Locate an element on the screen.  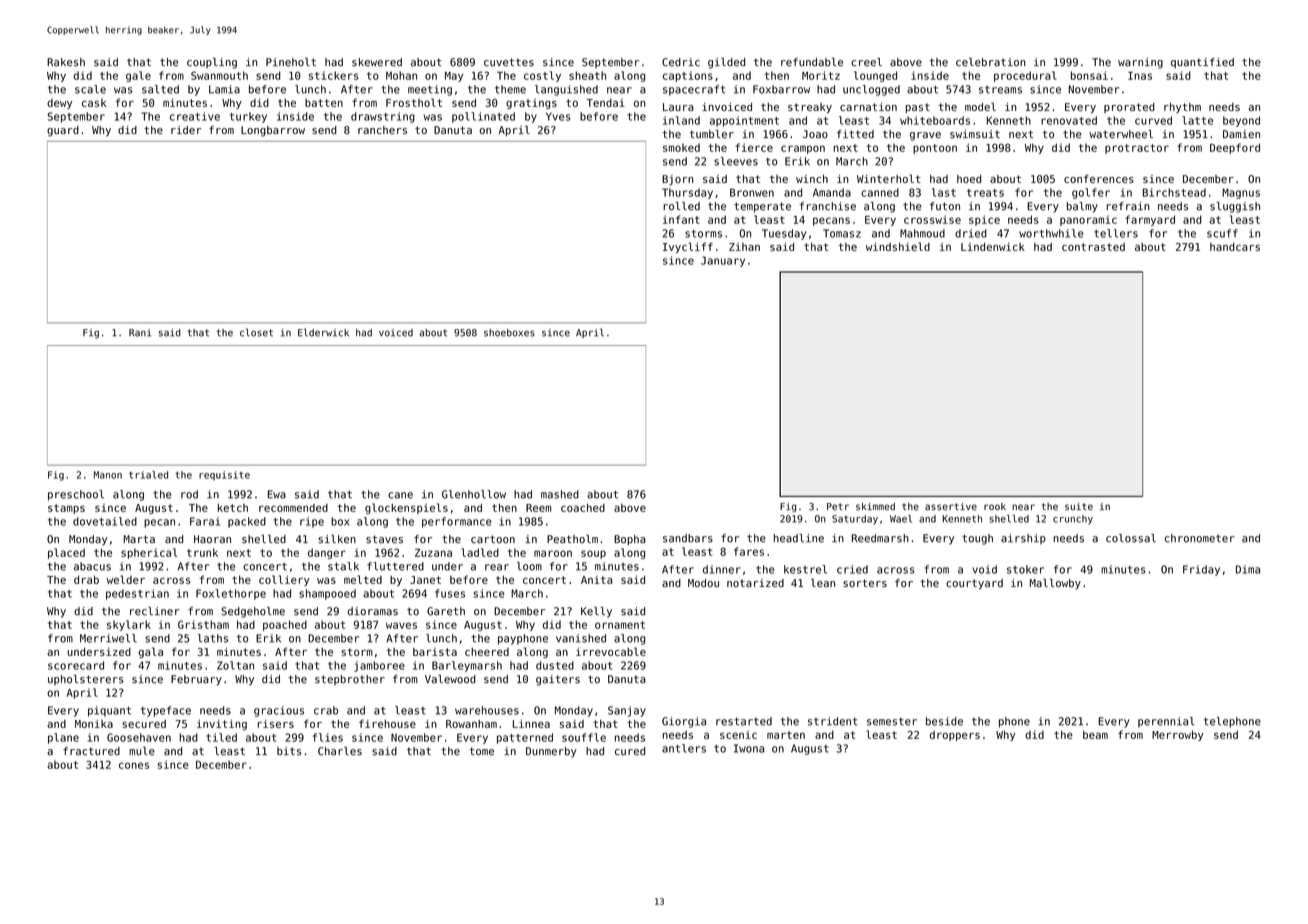
beam is located at coordinates (1095, 734).
